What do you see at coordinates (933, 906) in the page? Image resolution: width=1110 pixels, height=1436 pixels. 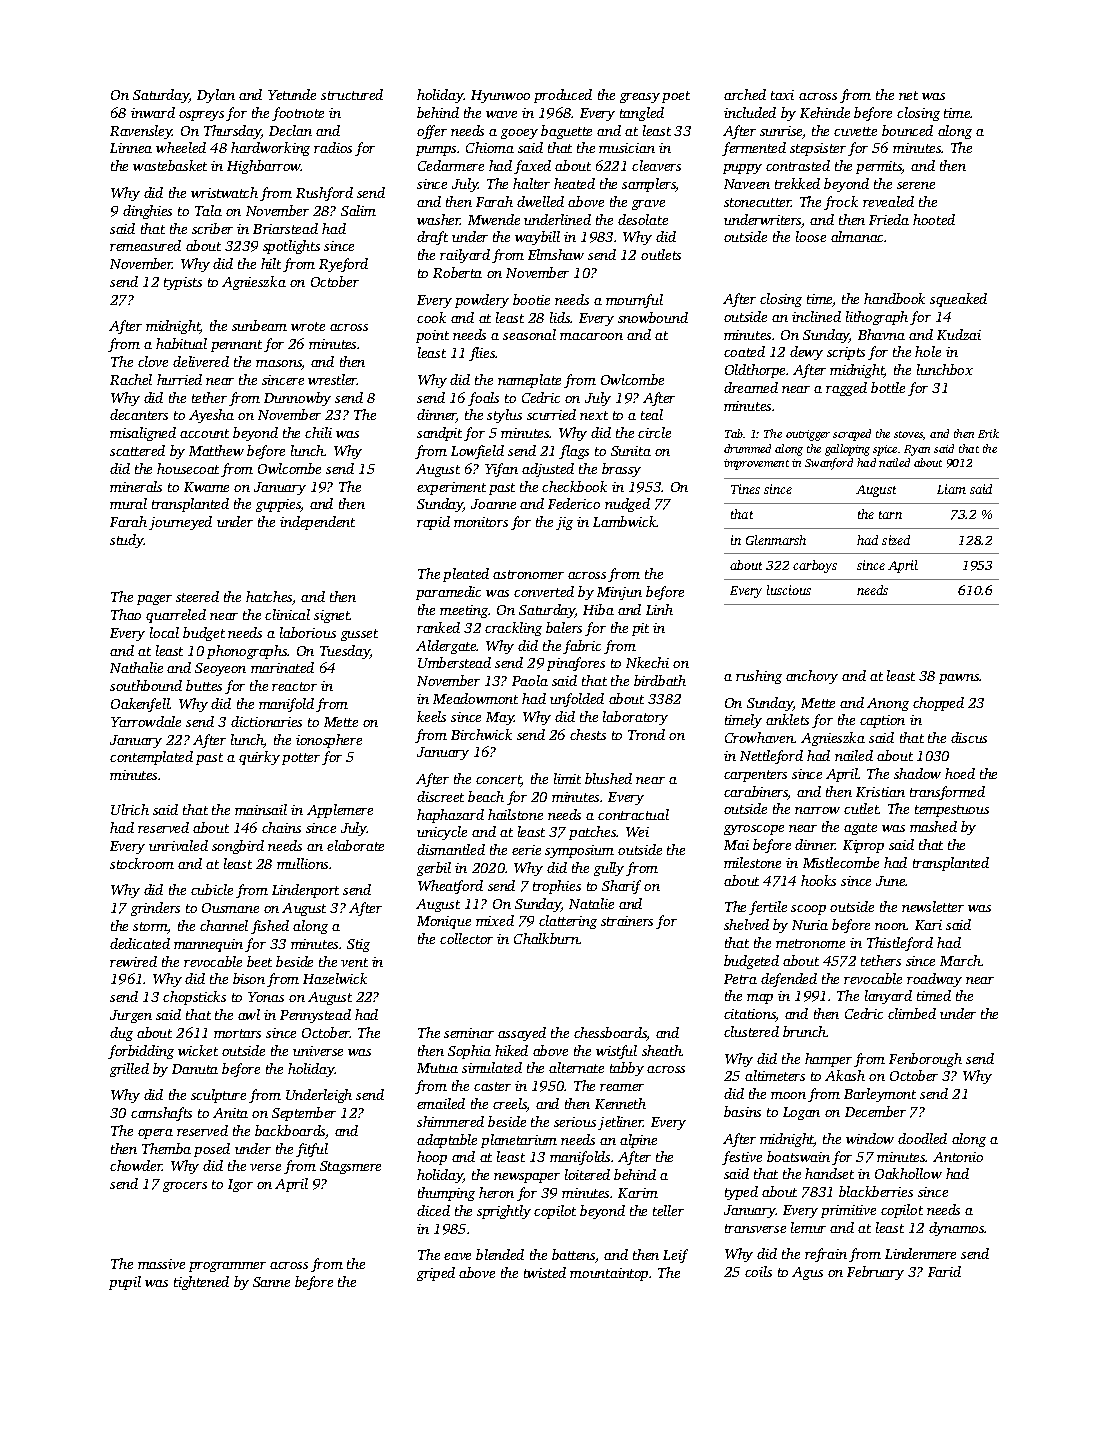 I see `newsletter` at bounding box center [933, 906].
